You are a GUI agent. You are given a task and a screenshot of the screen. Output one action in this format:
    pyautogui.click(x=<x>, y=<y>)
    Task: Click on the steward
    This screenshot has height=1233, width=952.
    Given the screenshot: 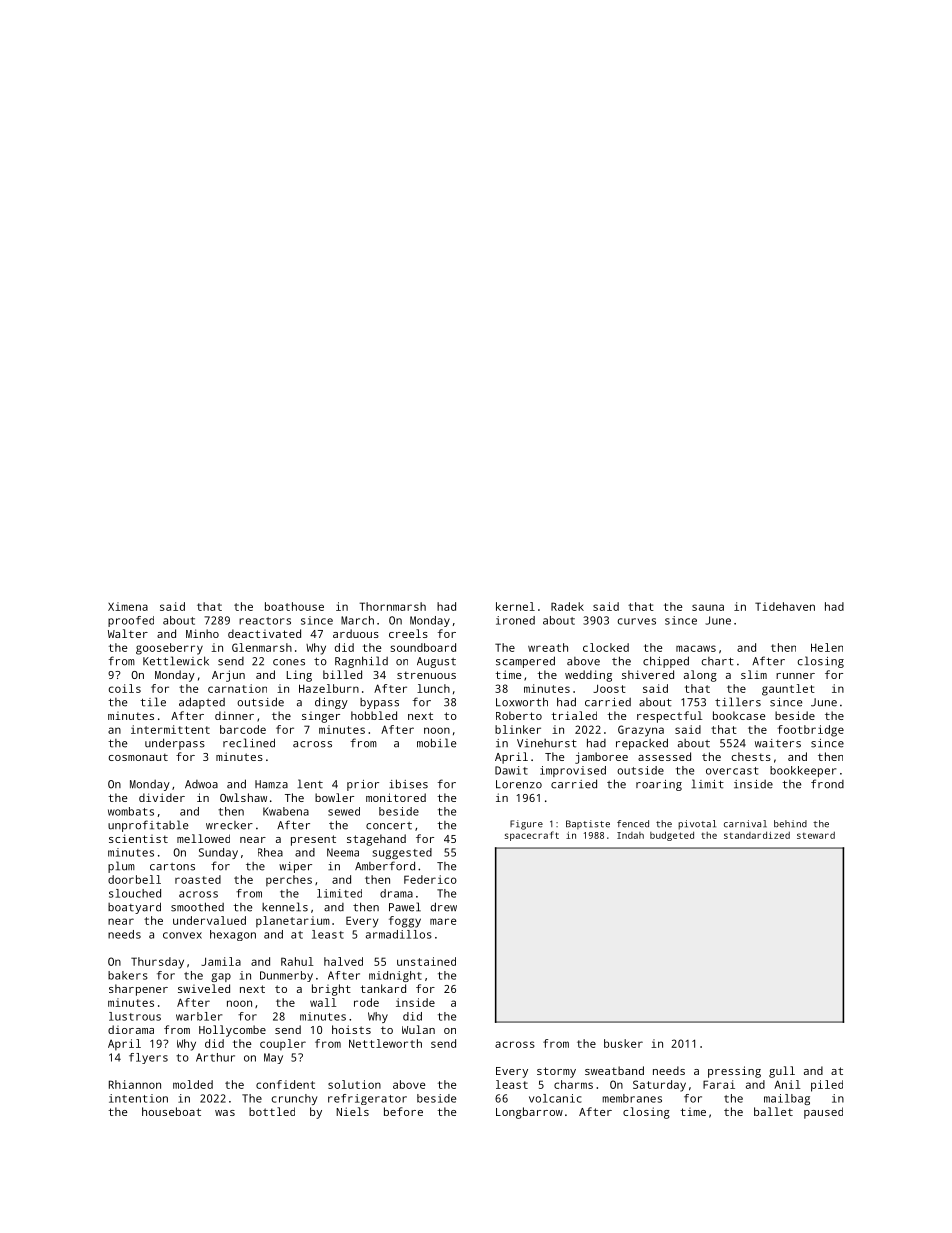 What is the action you would take?
    pyautogui.click(x=816, y=835)
